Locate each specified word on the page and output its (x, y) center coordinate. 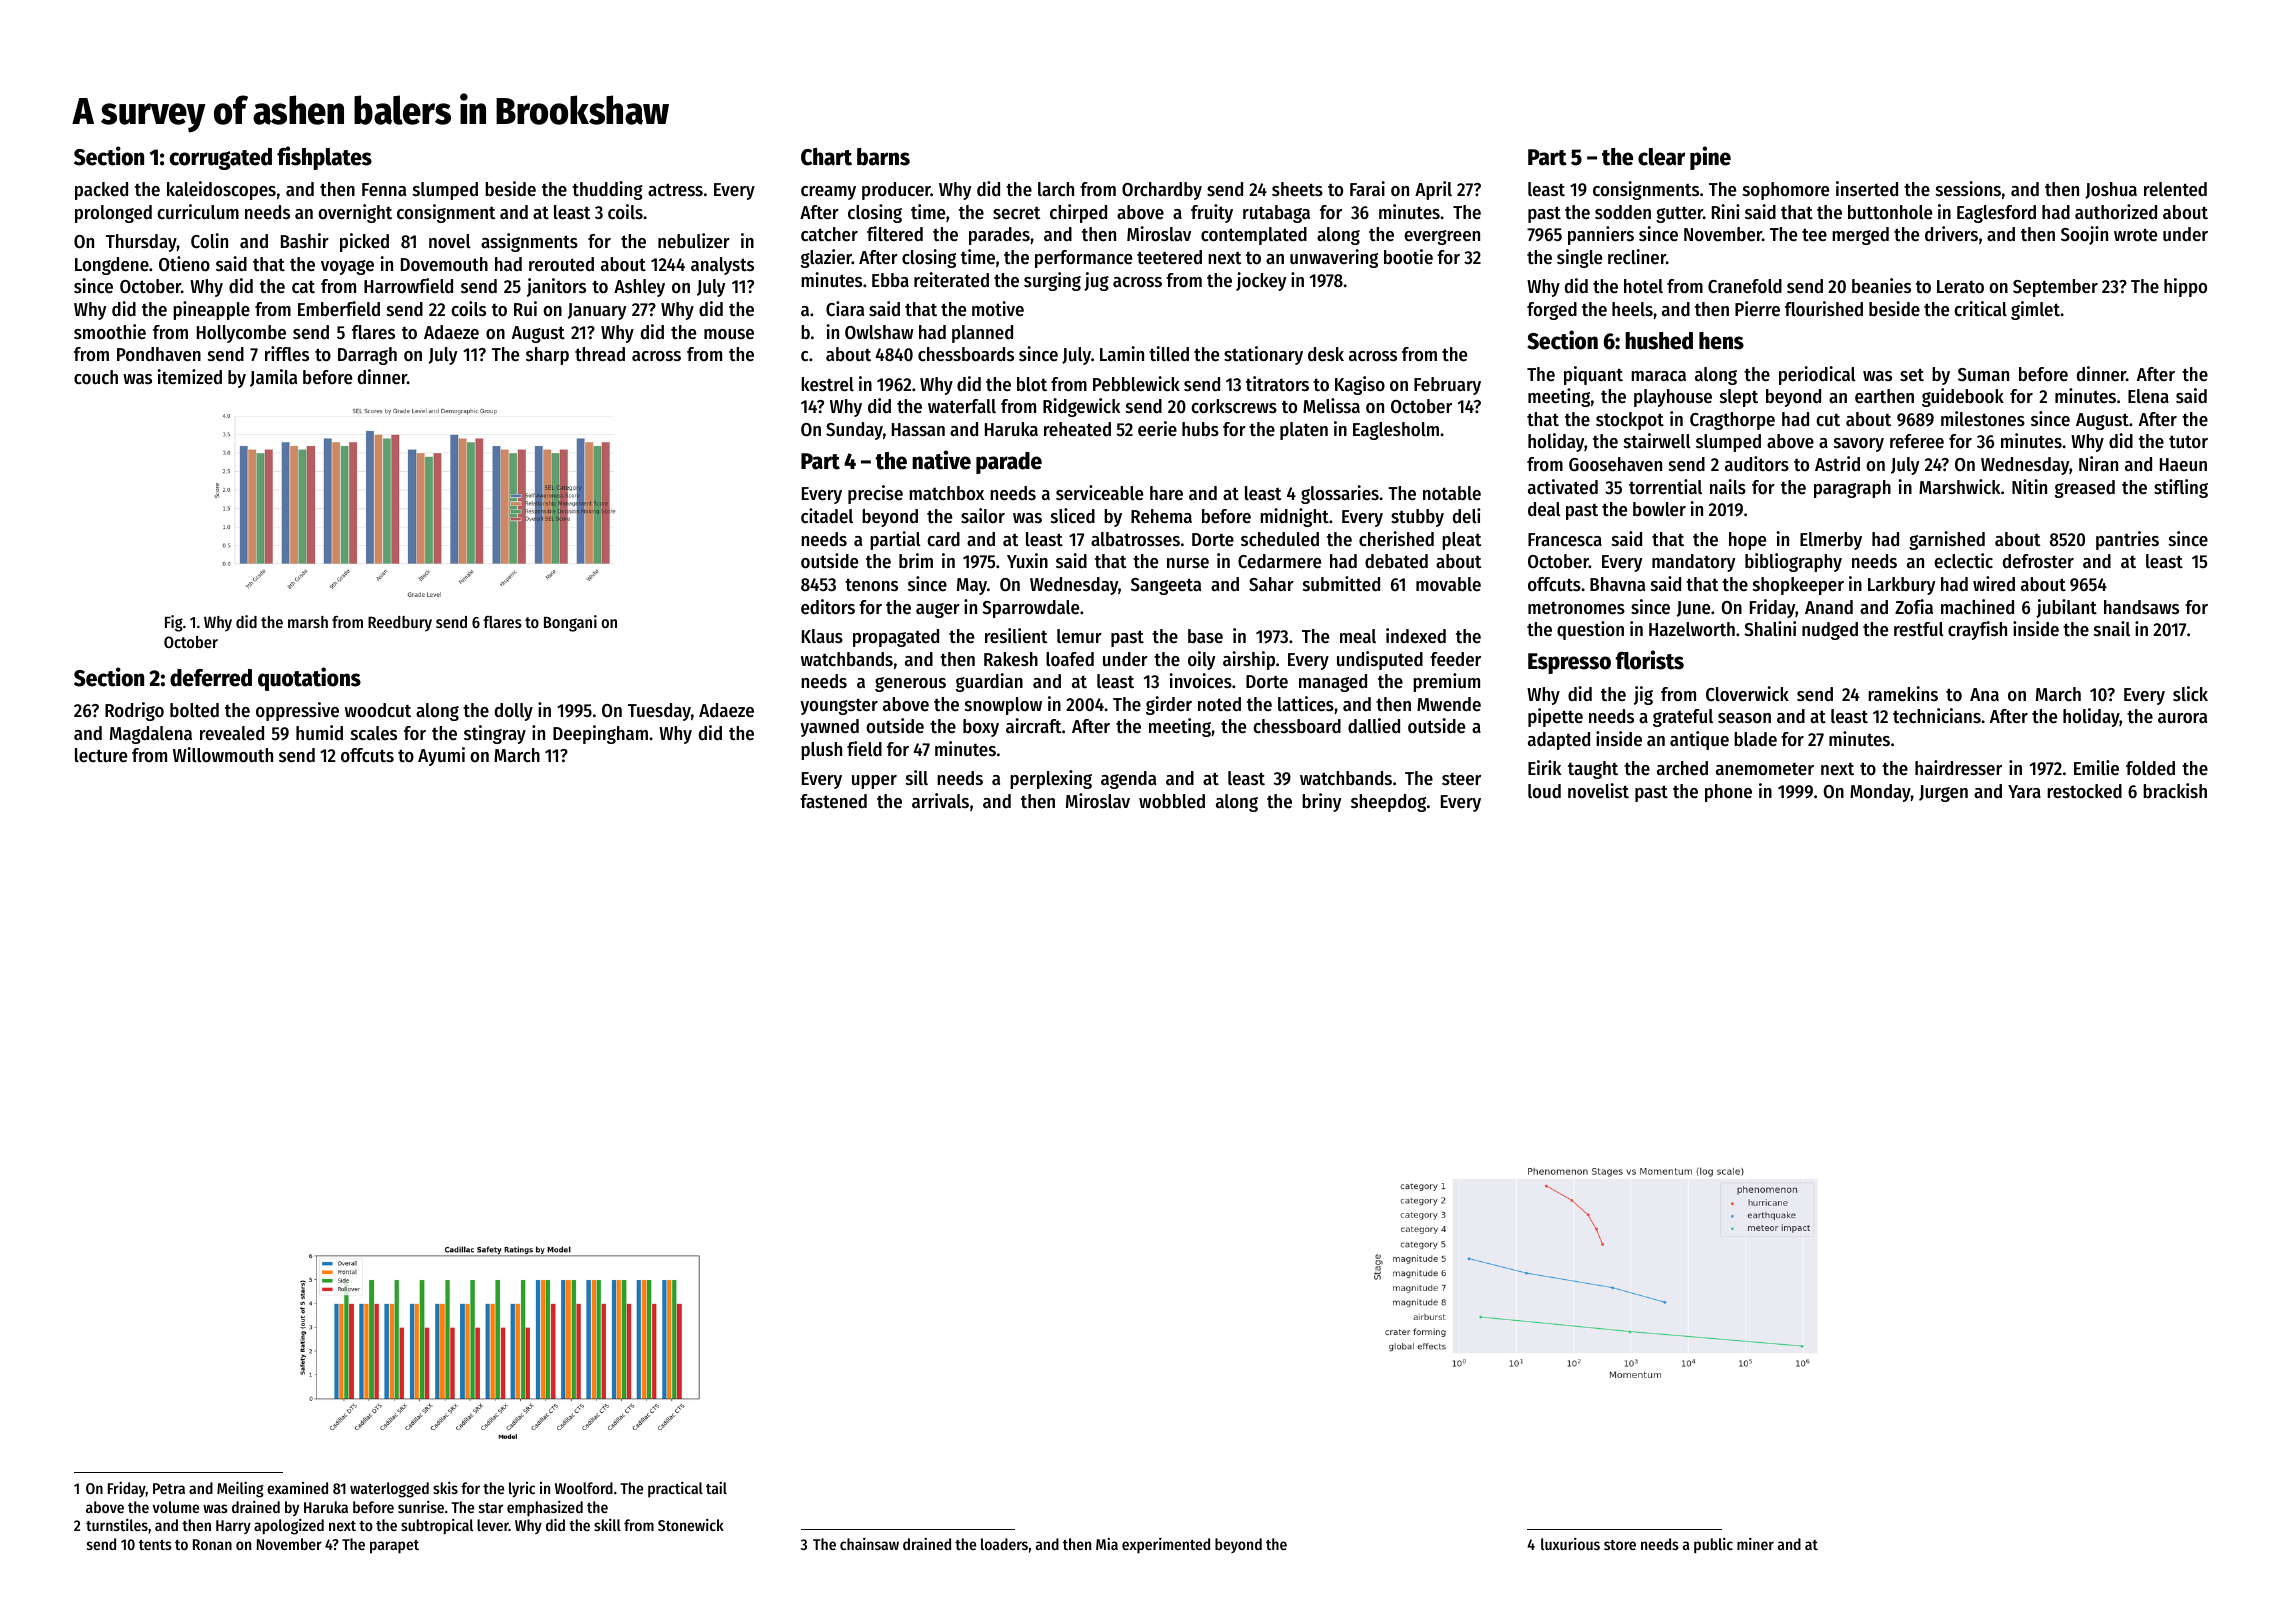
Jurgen (1943, 793)
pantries (2127, 540)
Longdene (112, 266)
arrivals (940, 800)
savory (1859, 445)
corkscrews (1234, 406)
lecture (101, 755)
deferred (211, 678)
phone (1728, 793)
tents (155, 1545)
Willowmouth (223, 755)
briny (1321, 802)
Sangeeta (1166, 586)
